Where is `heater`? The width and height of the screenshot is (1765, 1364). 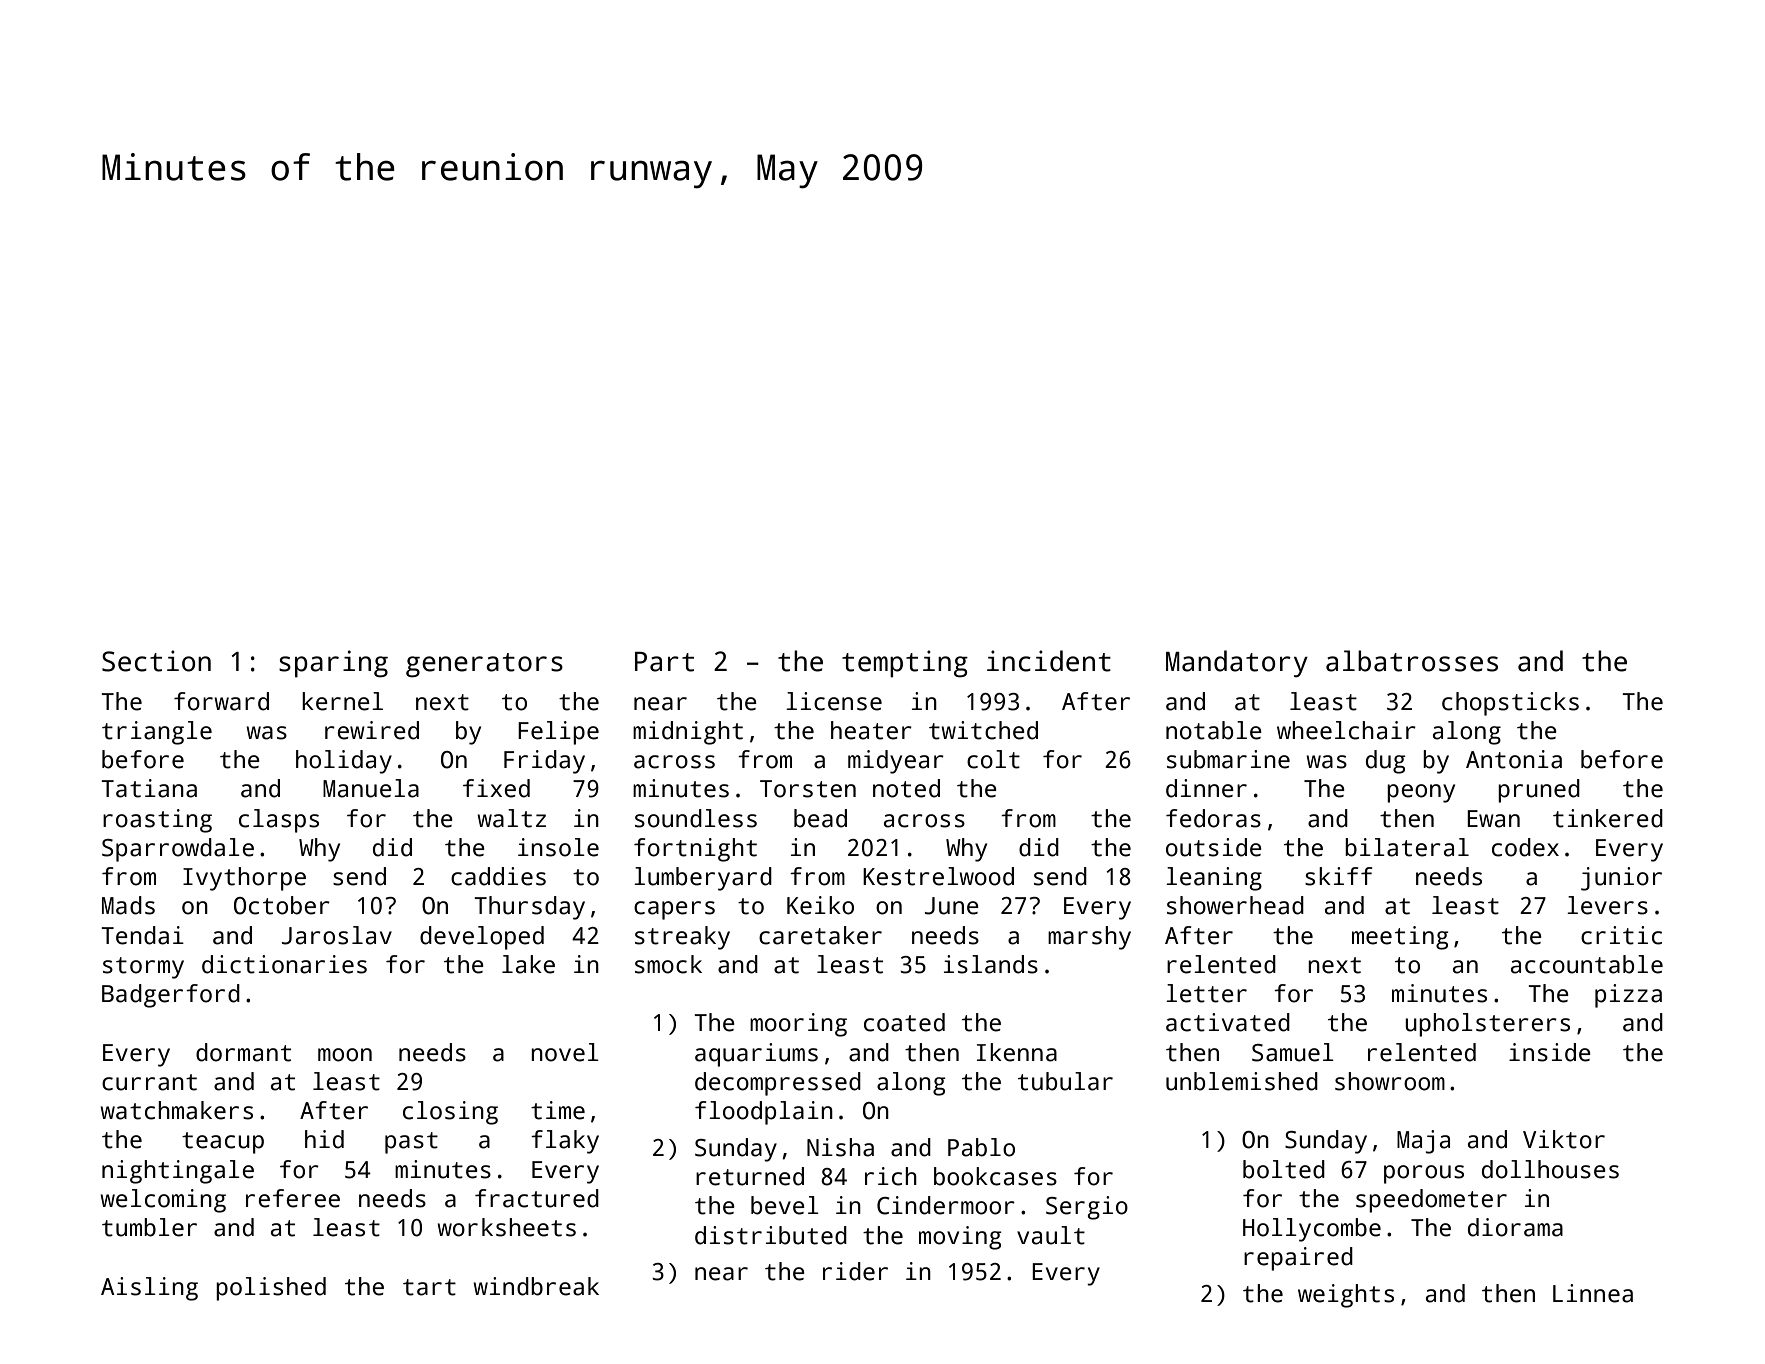 heater is located at coordinates (871, 730).
